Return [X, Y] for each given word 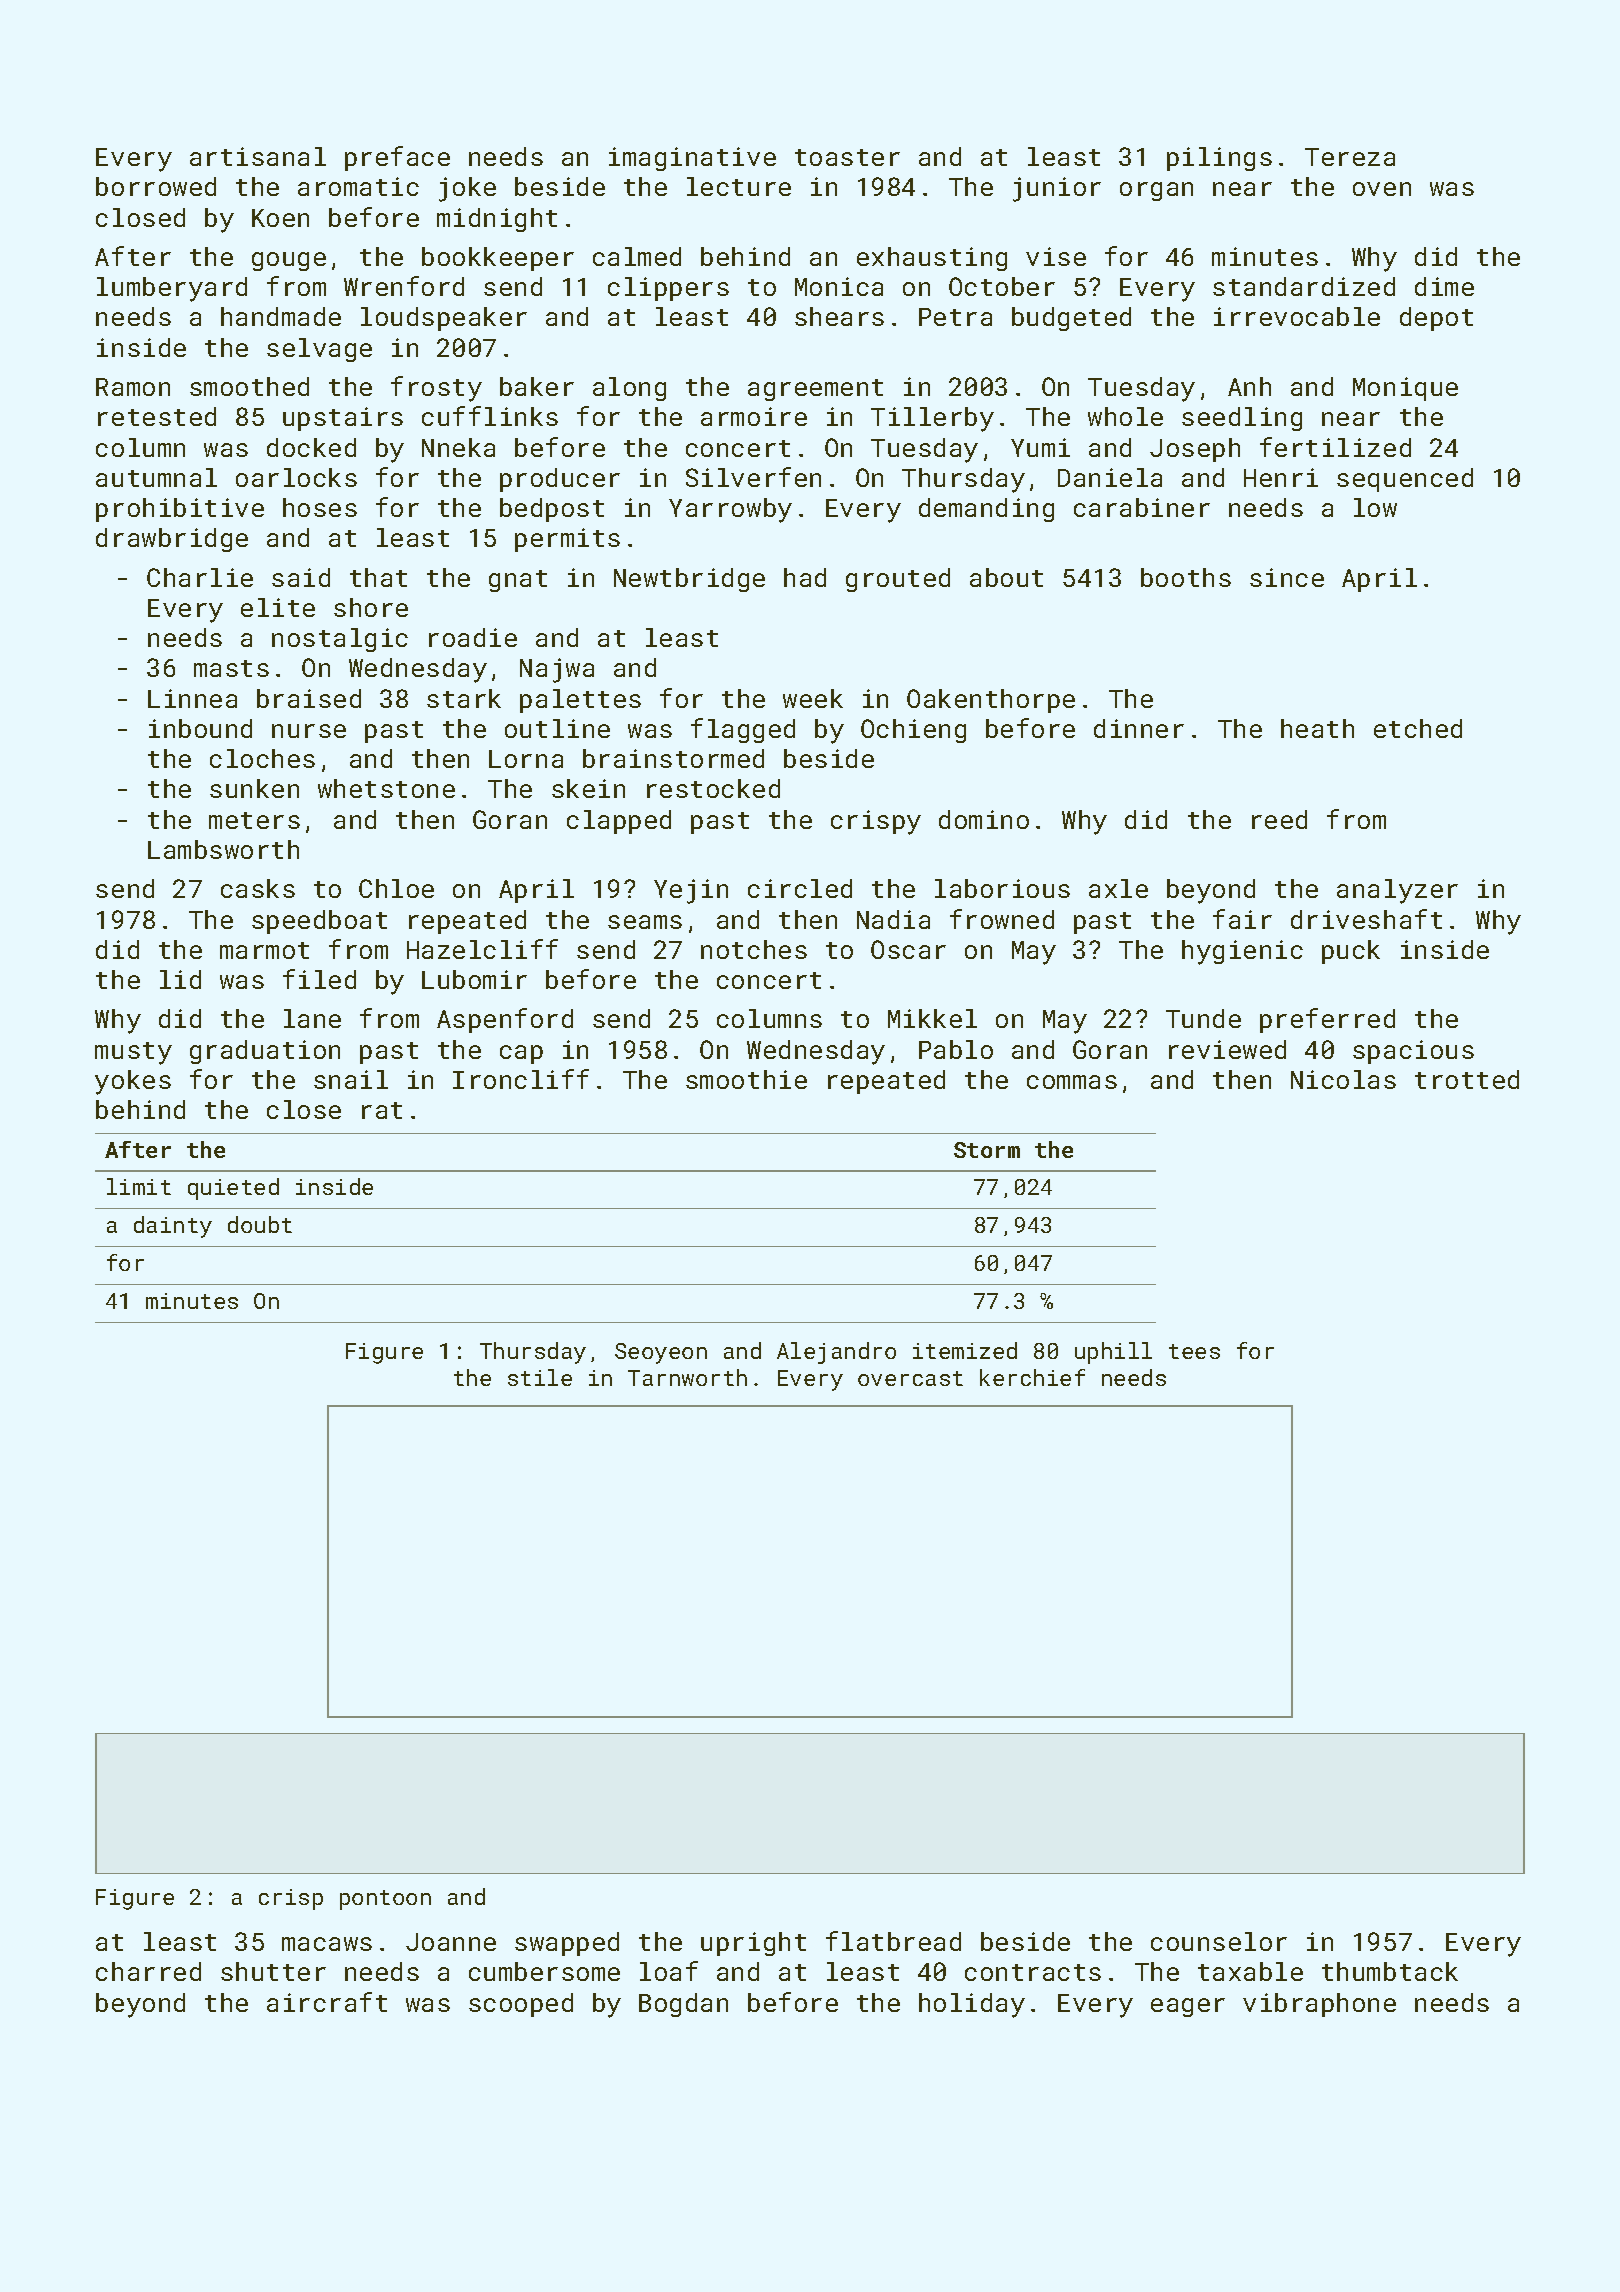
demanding [986, 510]
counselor [1219, 1941]
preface [397, 158]
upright [753, 1944]
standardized [1304, 286]
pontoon [385, 1900]
